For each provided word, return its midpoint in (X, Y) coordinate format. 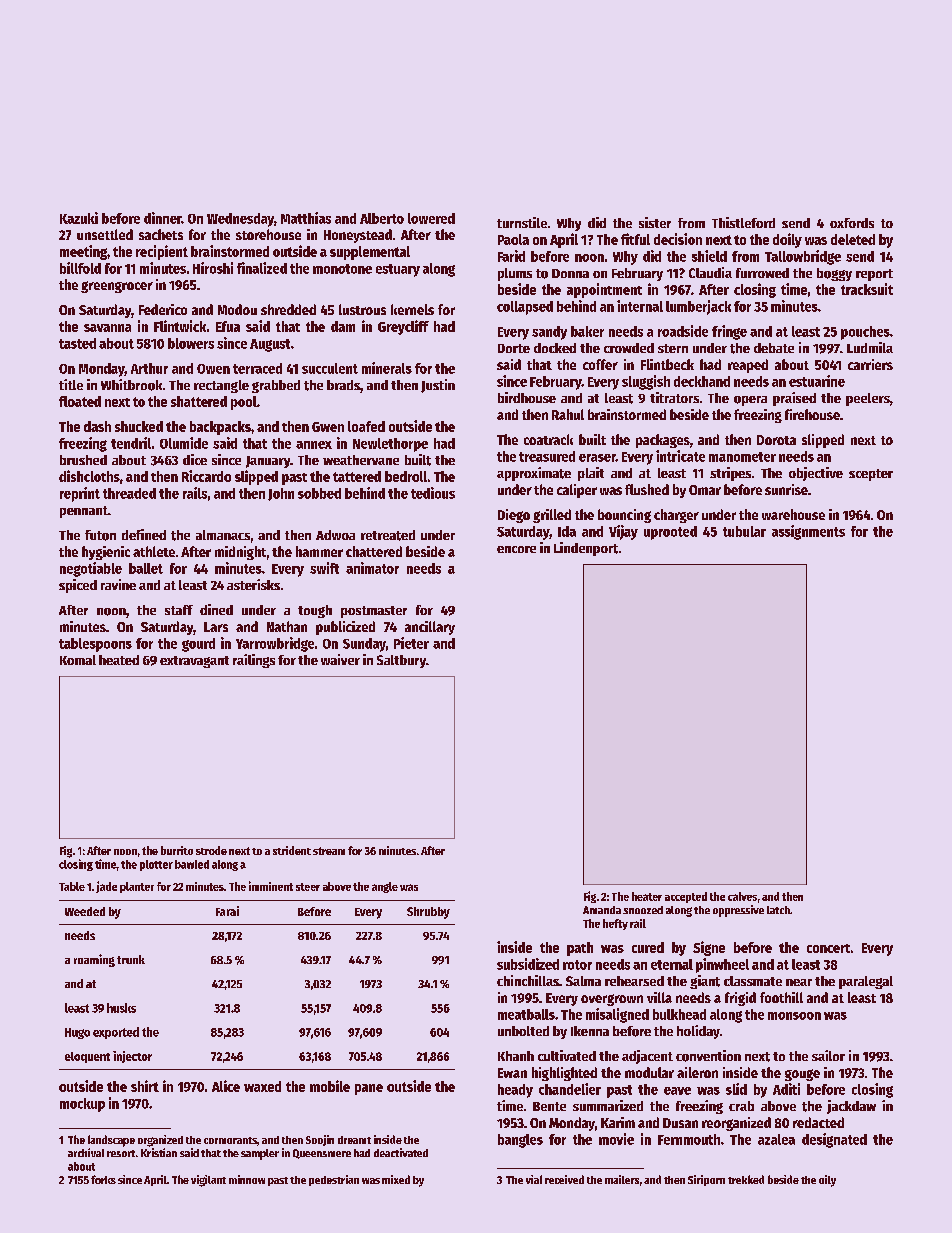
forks (103, 1179)
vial (534, 1179)
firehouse (812, 414)
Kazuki (79, 218)
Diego (514, 516)
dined (216, 609)
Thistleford (743, 222)
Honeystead (358, 236)
